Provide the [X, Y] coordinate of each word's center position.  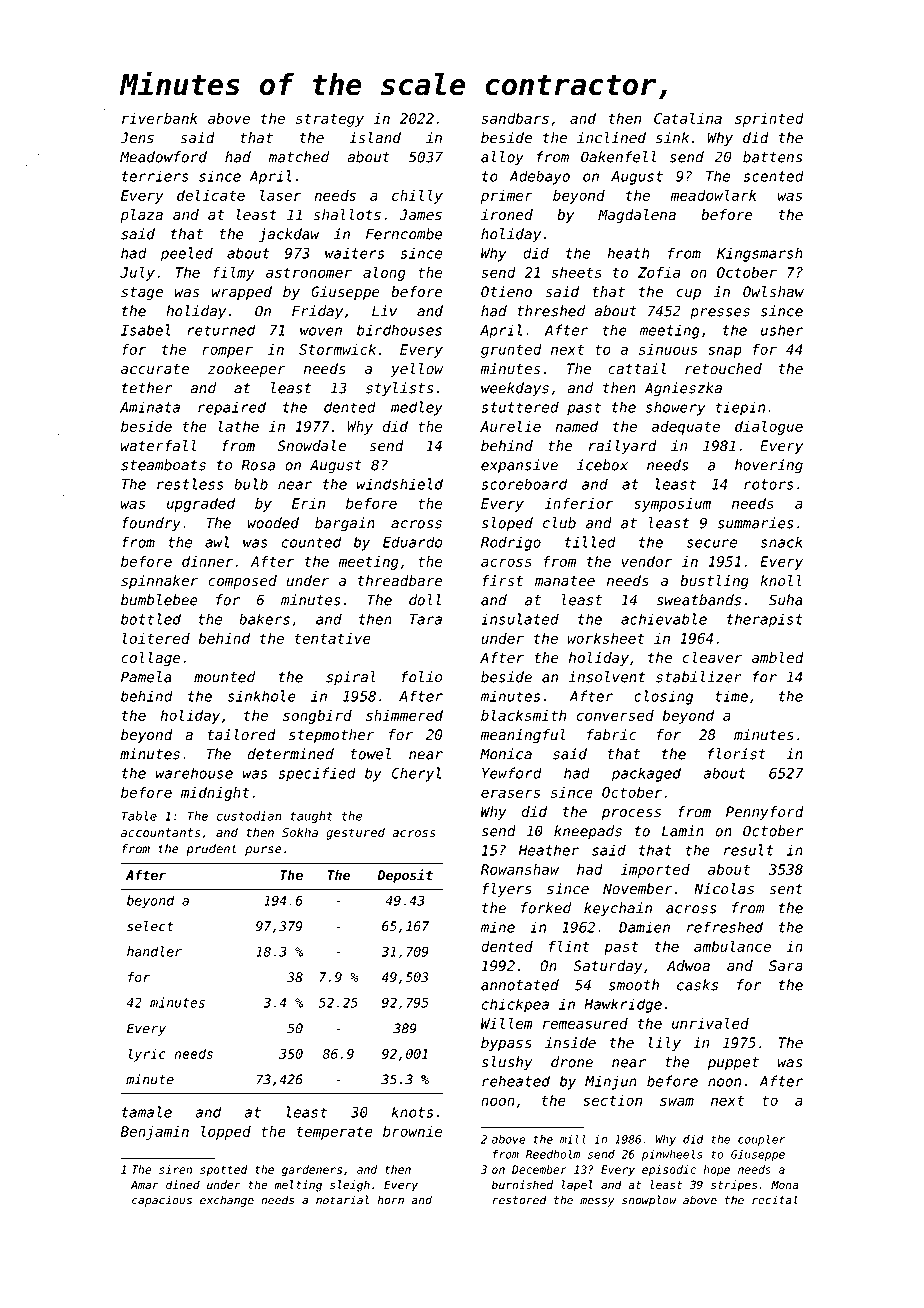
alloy [502, 158]
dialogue [769, 427]
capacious [162, 1201]
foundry [151, 524]
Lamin [683, 831]
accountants [160, 832]
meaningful [522, 736]
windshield [400, 484]
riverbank [160, 118]
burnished [522, 1184]
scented [773, 176]
